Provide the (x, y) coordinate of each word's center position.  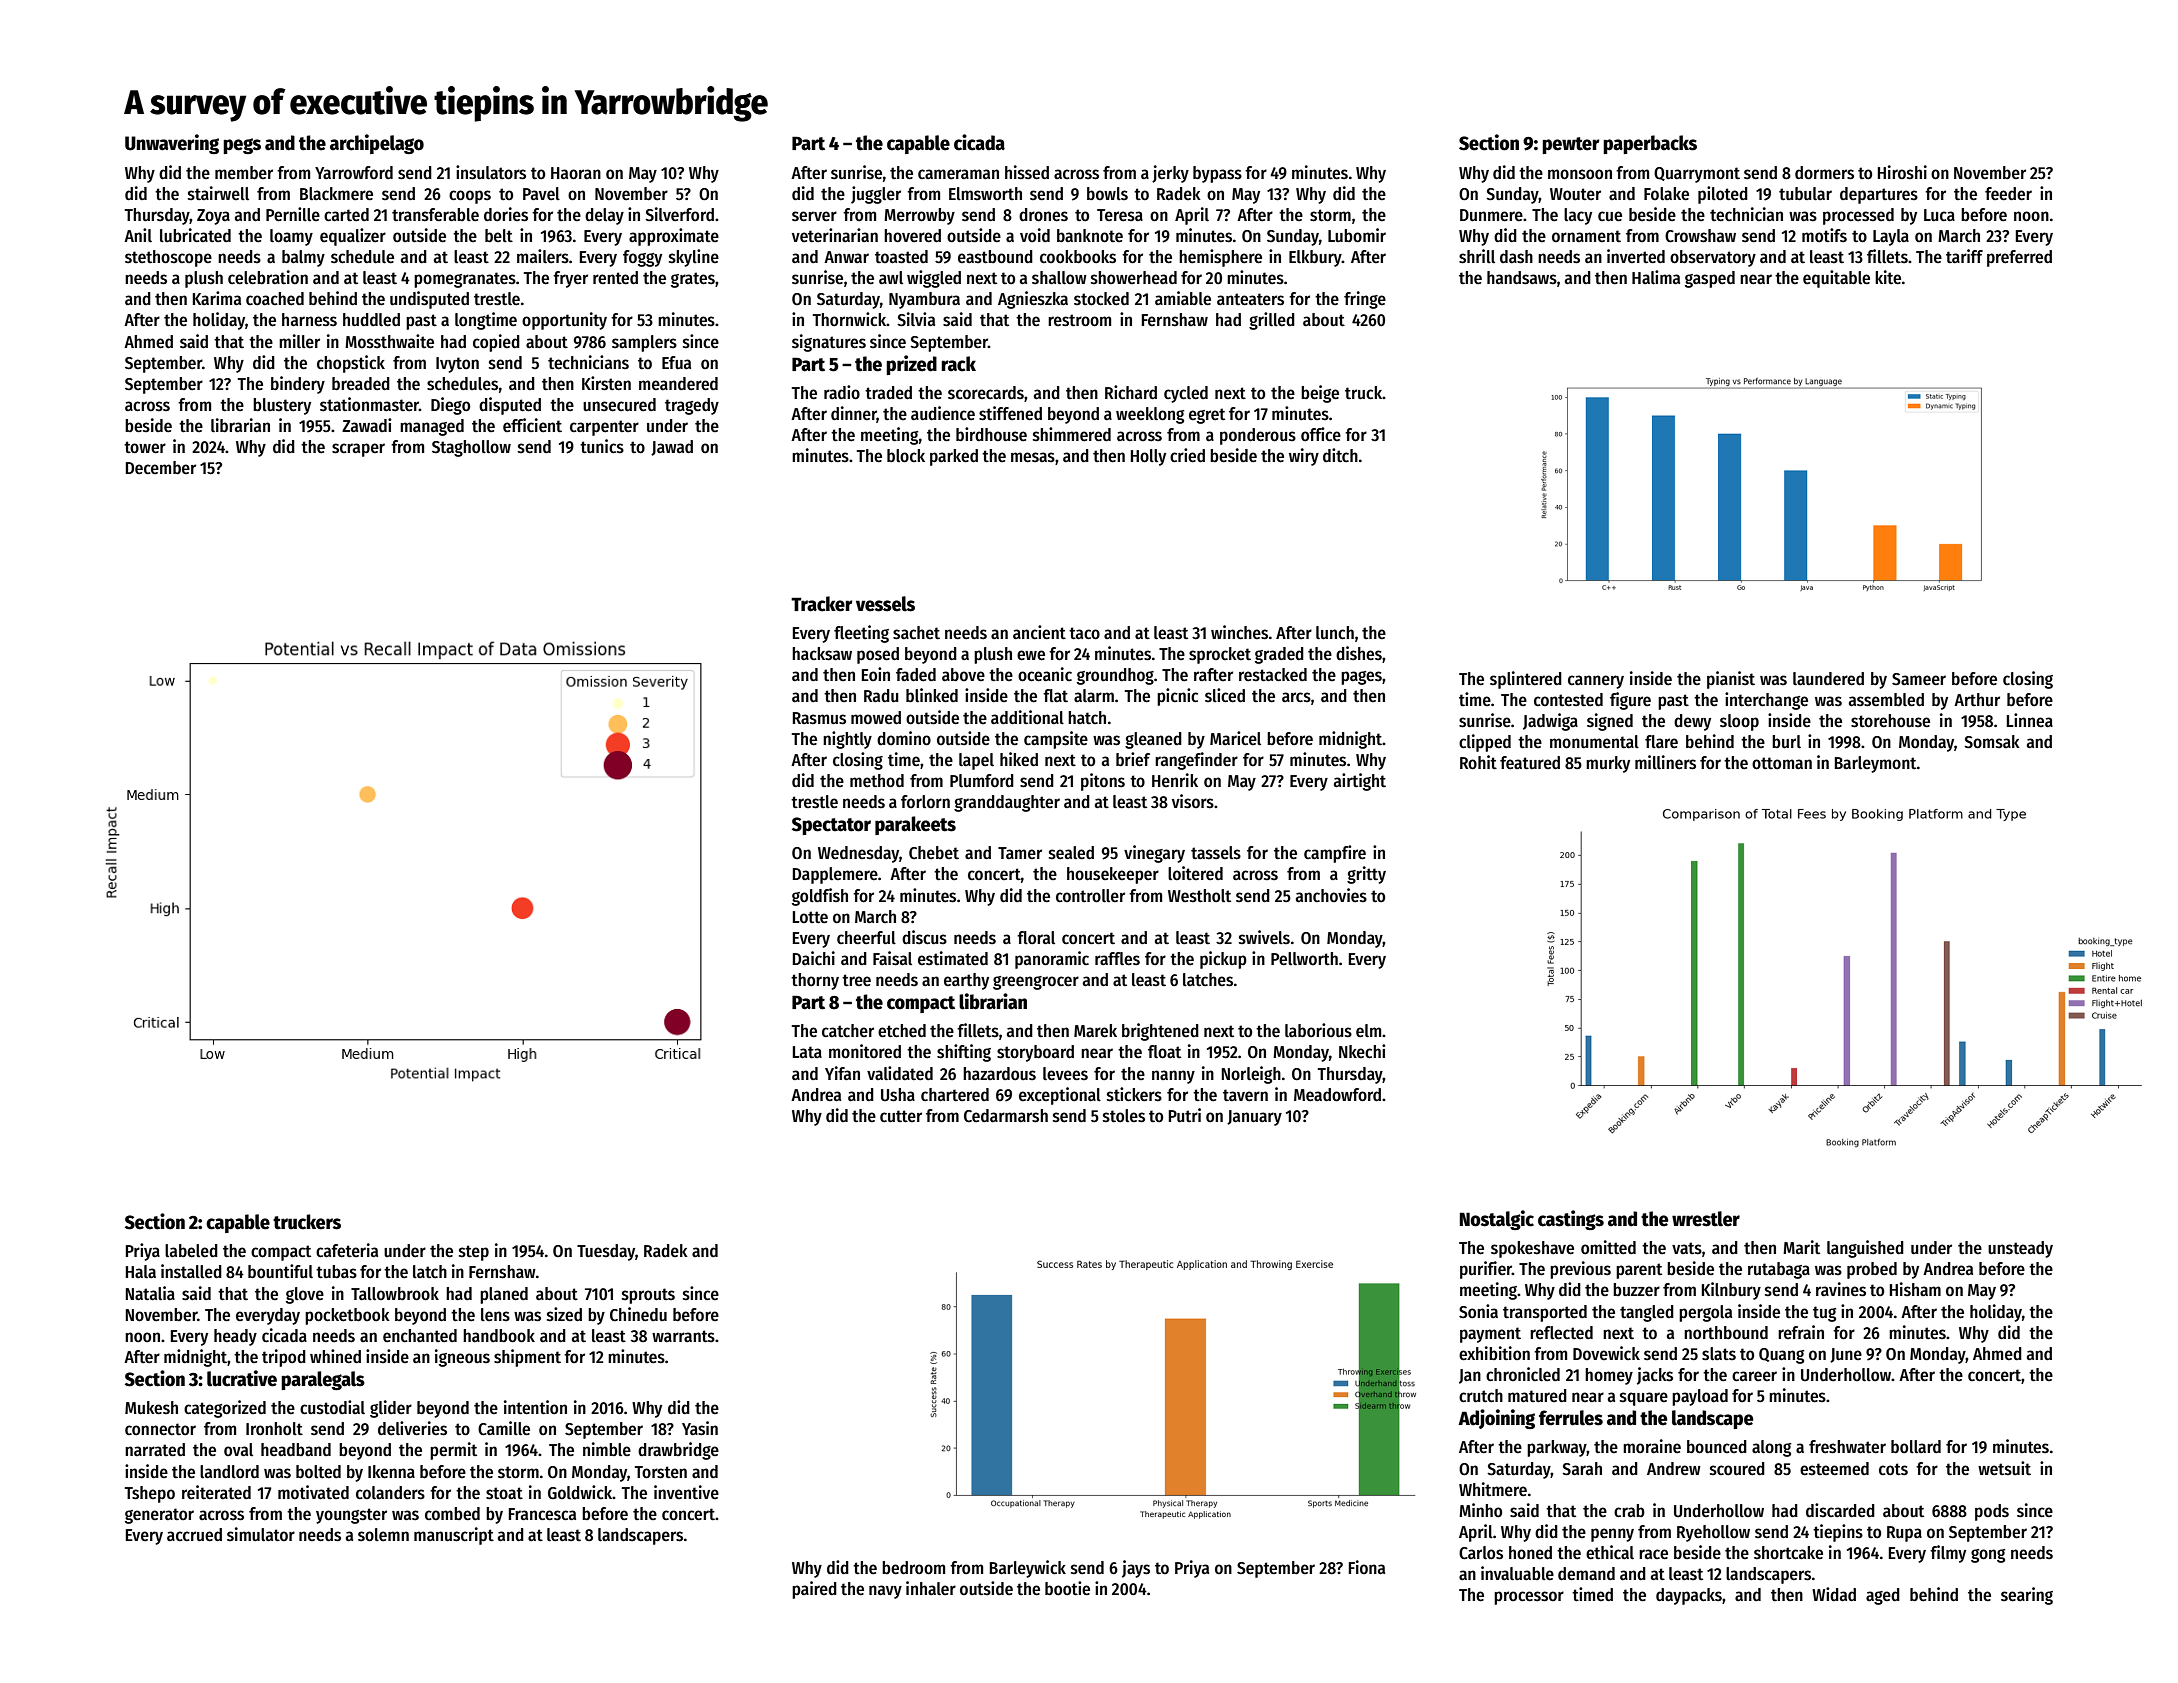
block (906, 456)
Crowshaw (1700, 236)
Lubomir (1357, 235)
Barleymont (1876, 764)
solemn (383, 1535)
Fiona (1367, 1567)
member (244, 172)
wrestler (1706, 1219)
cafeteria (347, 1250)
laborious (1318, 1030)
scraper (358, 450)
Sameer (1919, 679)
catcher (848, 1030)
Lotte (810, 917)
